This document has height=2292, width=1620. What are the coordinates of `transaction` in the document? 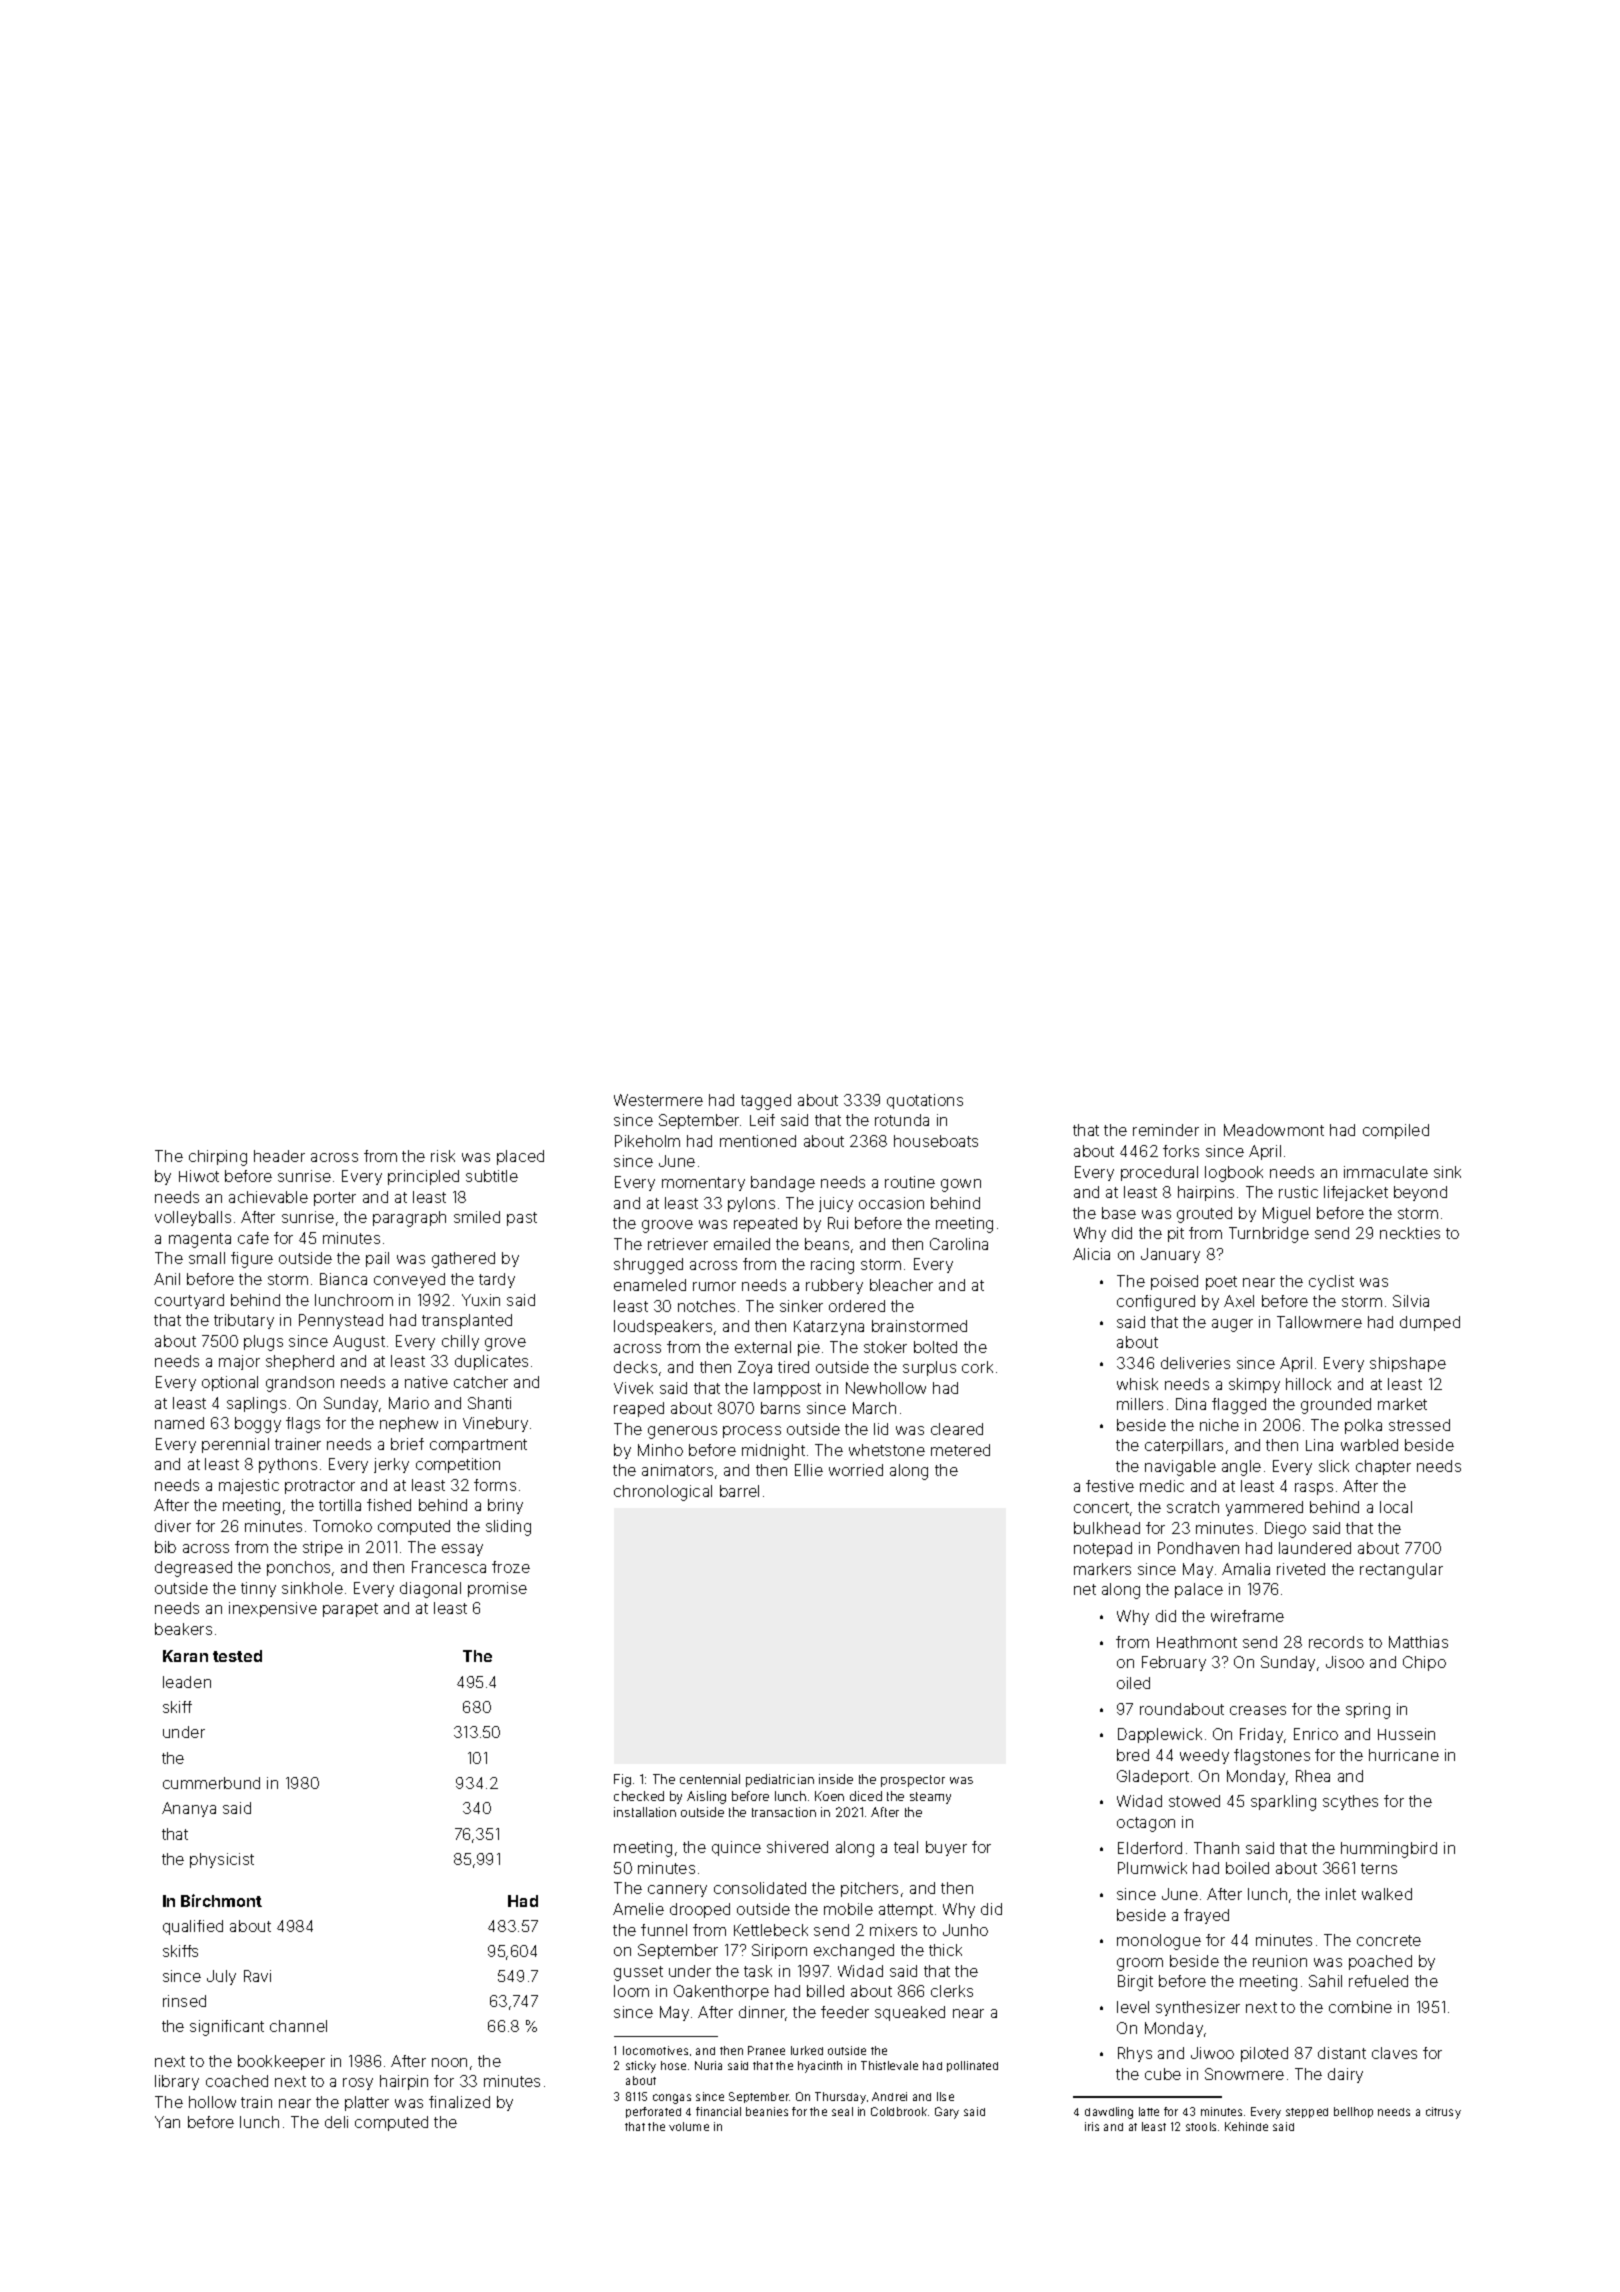 It's located at (784, 1812).
